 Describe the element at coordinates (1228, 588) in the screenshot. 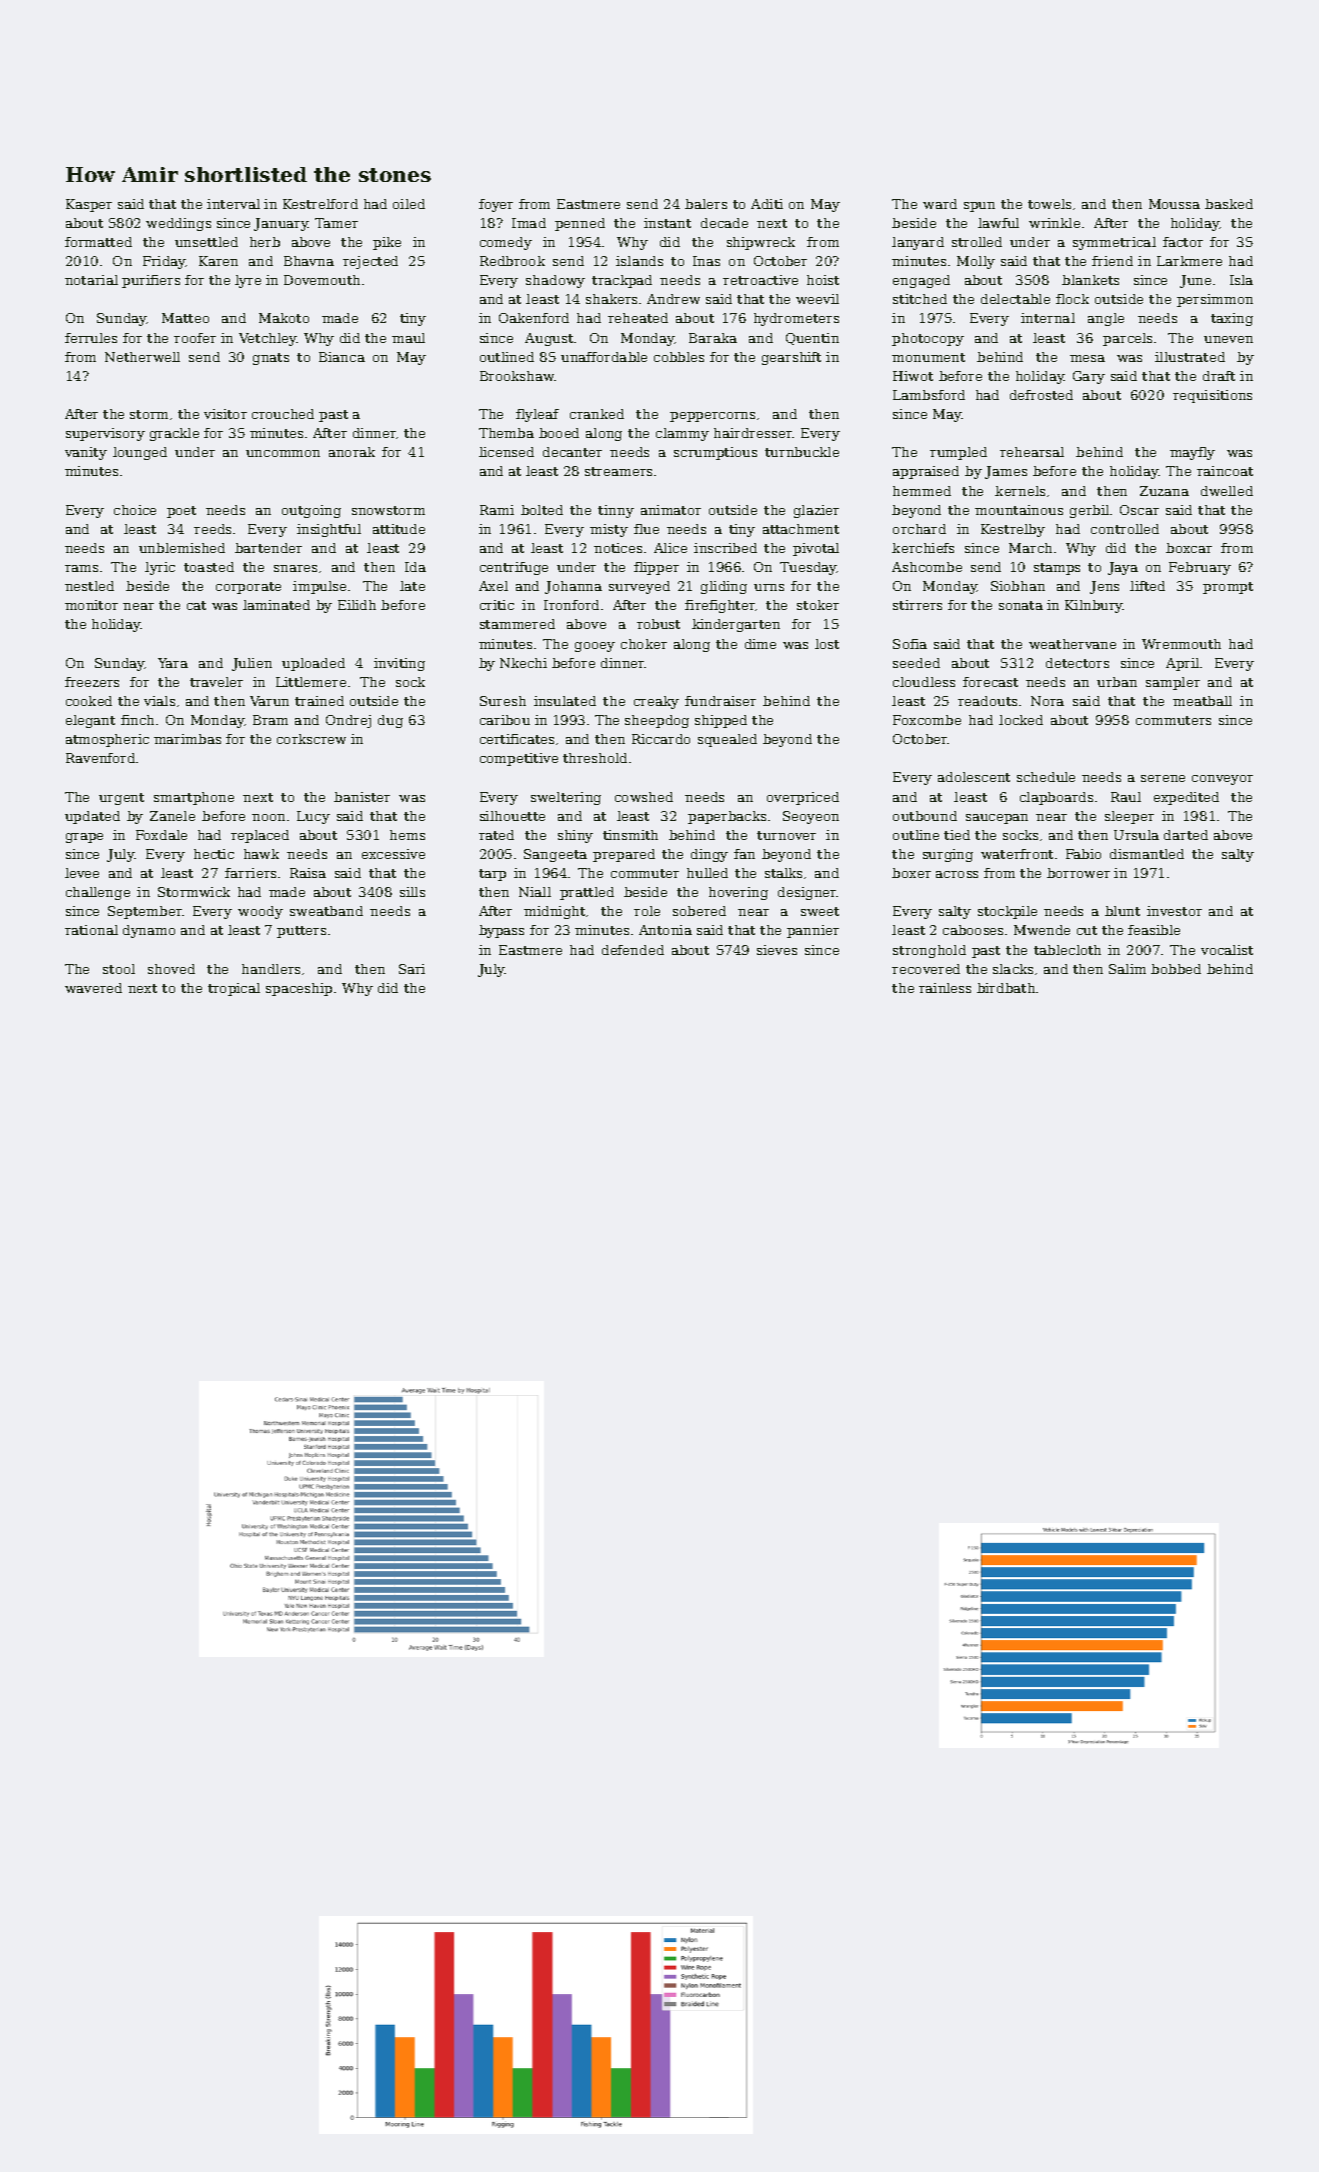

I see `prompt` at that location.
